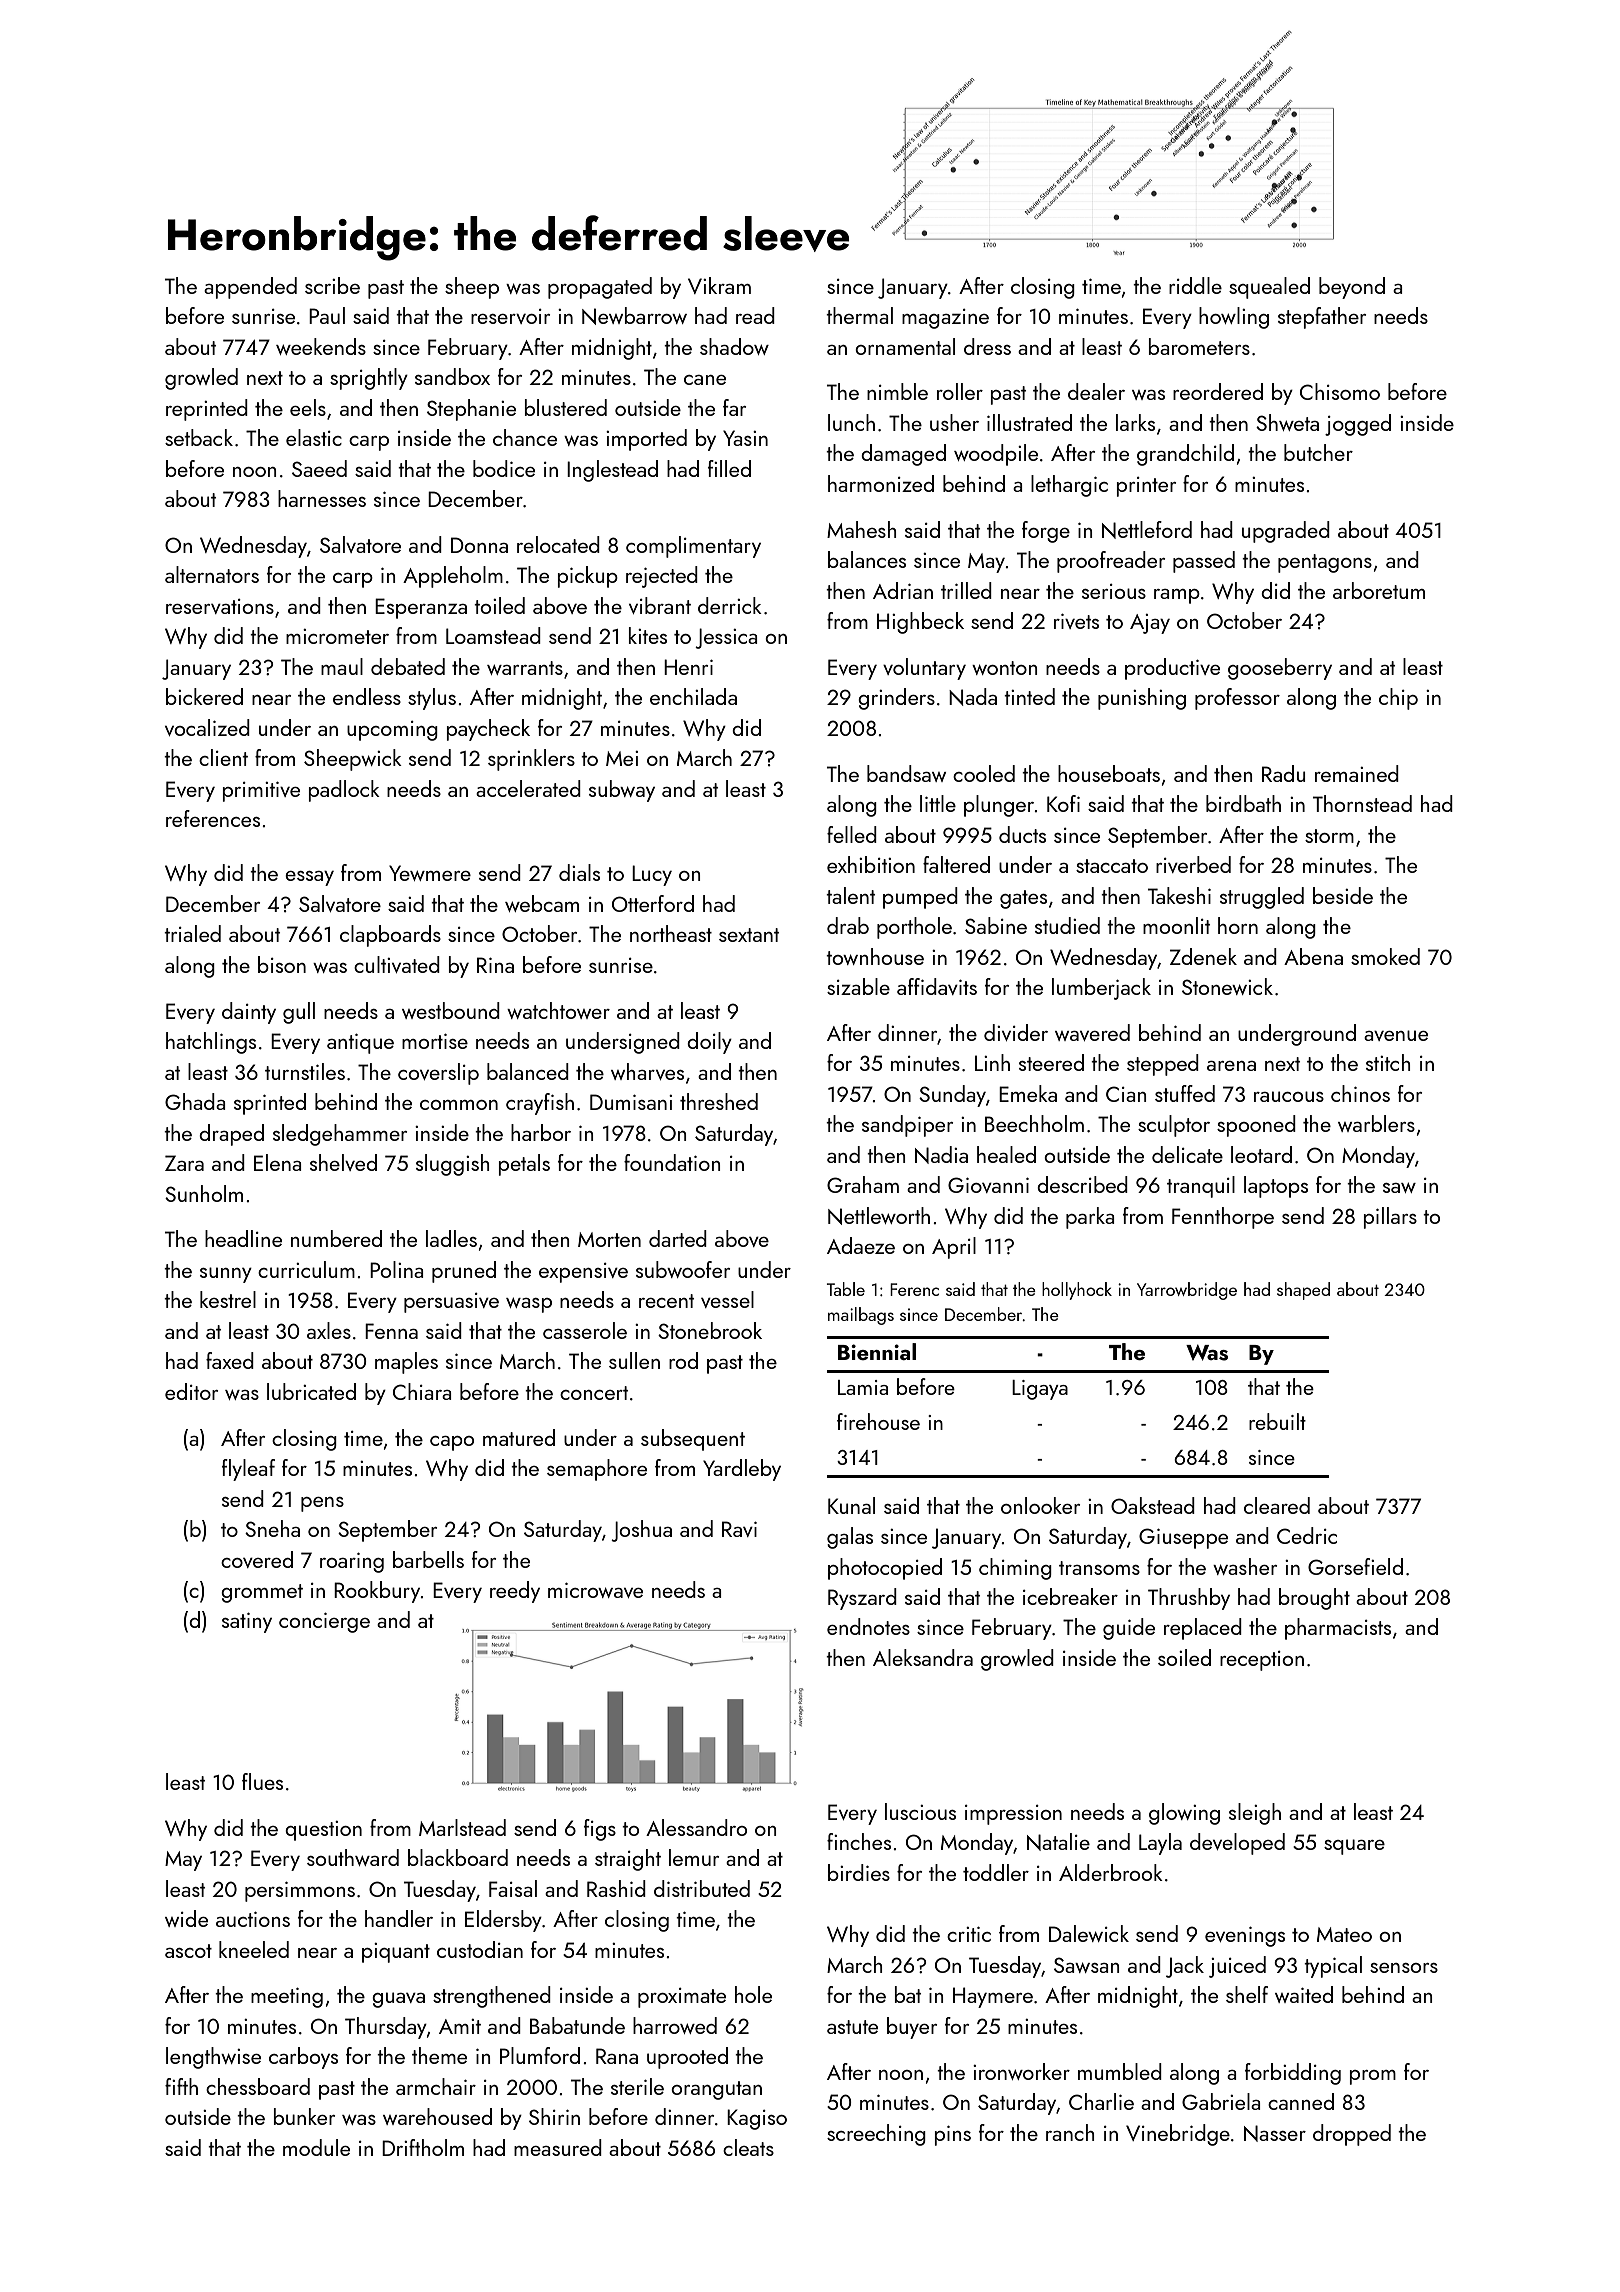  I want to click on essay, so click(309, 878).
